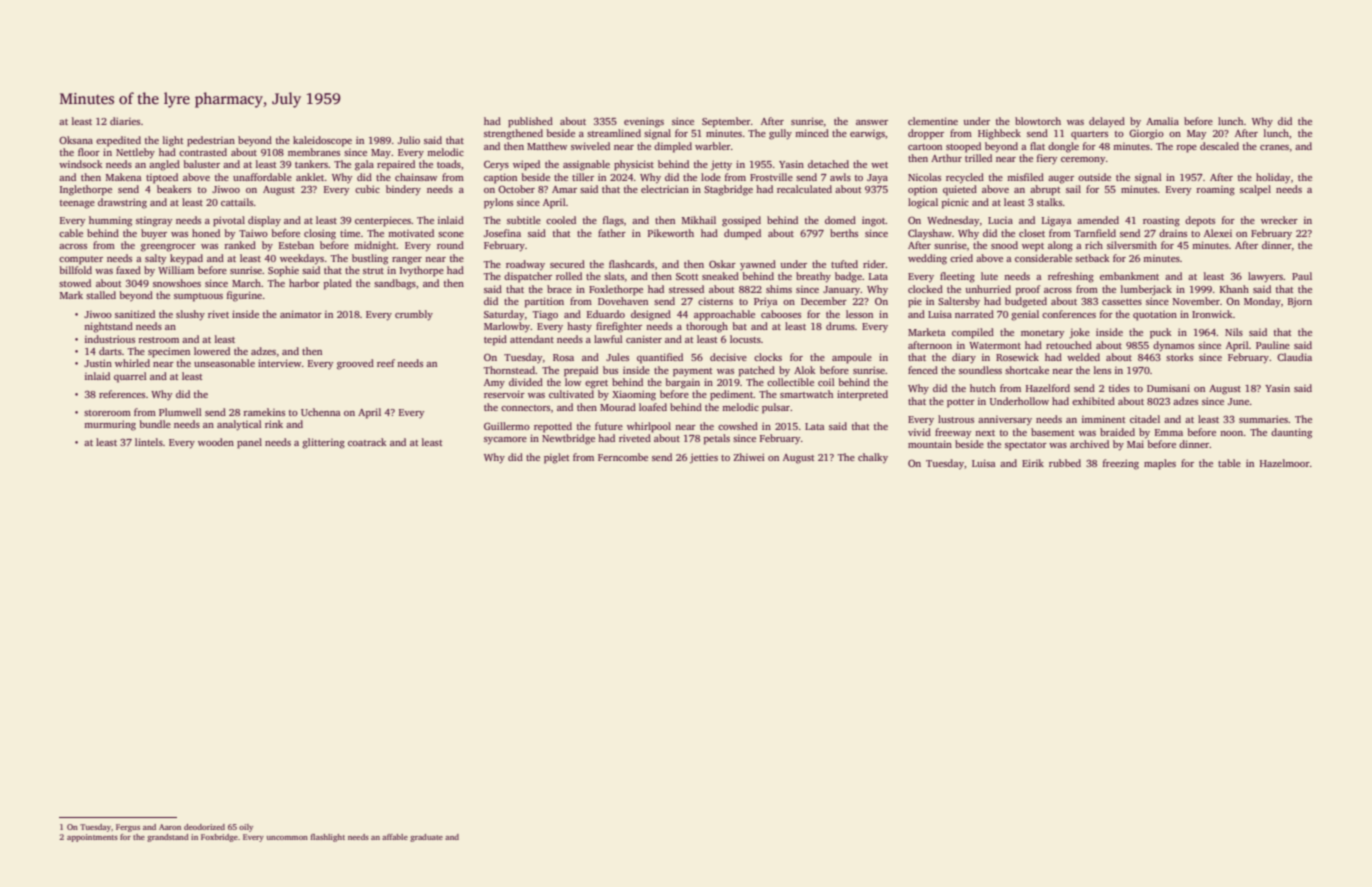  What do you see at coordinates (125, 121) in the screenshot?
I see `diaries` at bounding box center [125, 121].
